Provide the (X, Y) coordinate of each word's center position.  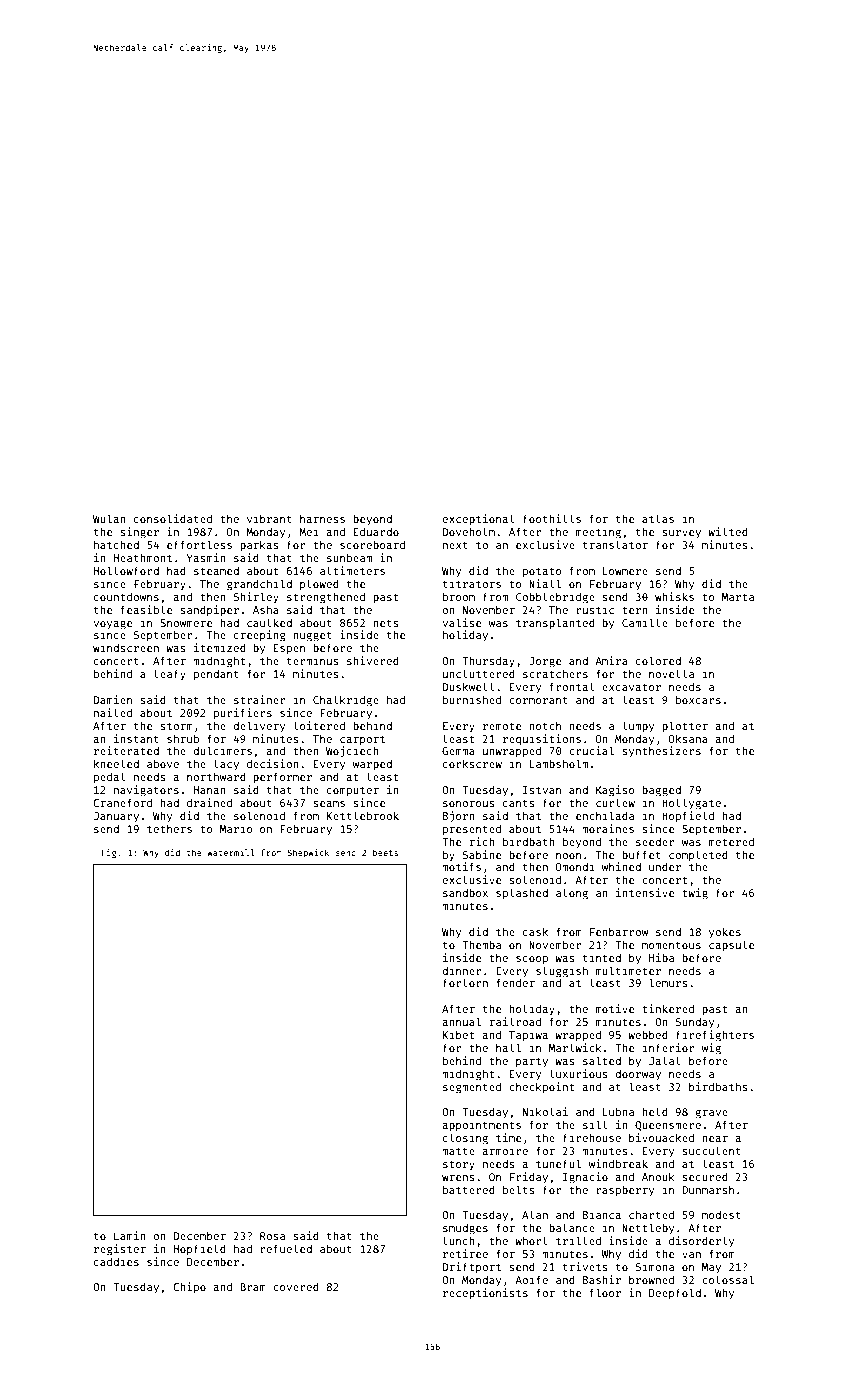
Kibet (459, 1034)
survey (681, 534)
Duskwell (468, 686)
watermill (231, 852)
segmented (472, 1088)
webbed (648, 1035)
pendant (216, 675)
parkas (259, 546)
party (532, 1062)
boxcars (698, 699)
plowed (319, 584)
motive (615, 1008)
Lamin (130, 1235)
